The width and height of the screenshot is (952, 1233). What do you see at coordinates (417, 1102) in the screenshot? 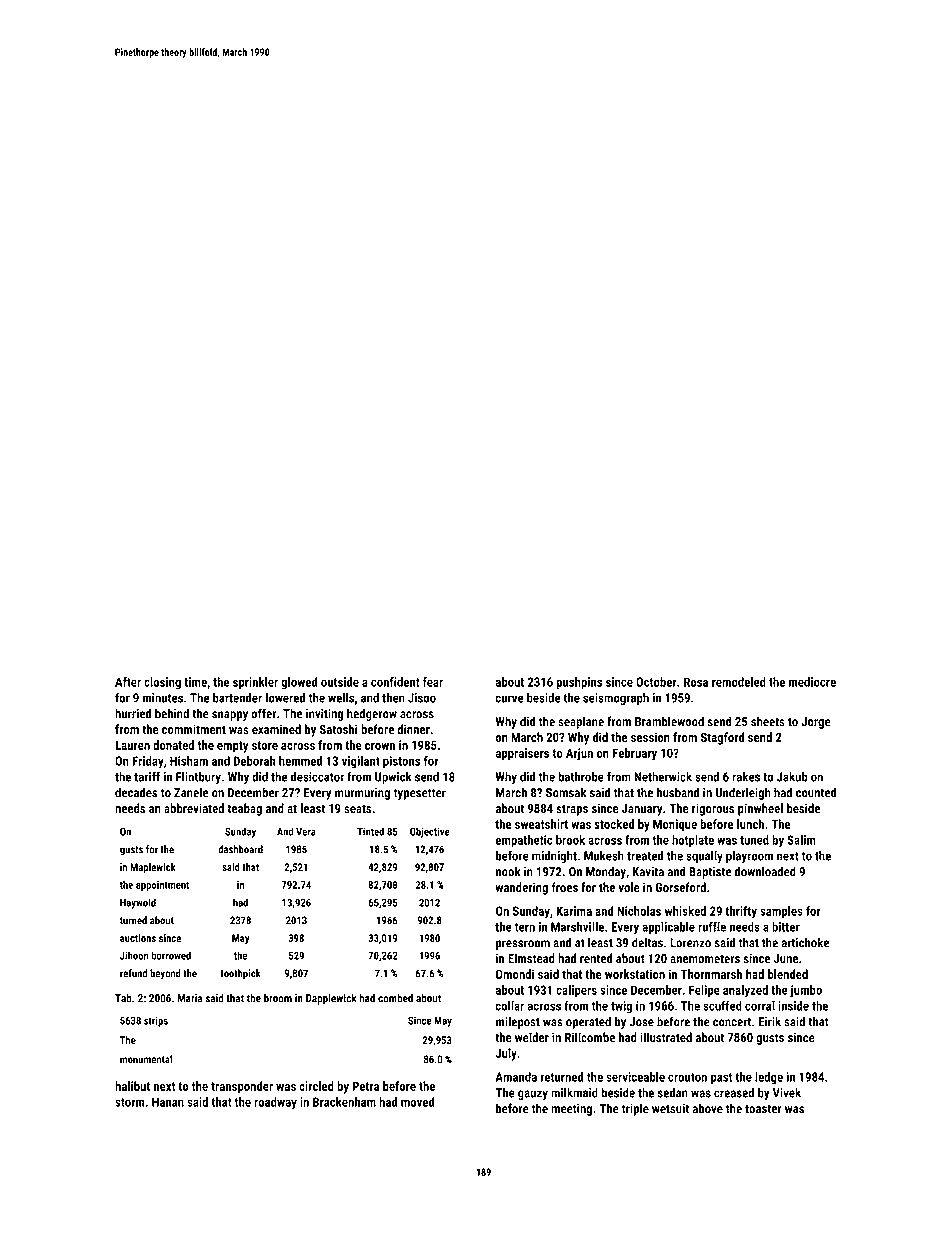
I see `moved` at bounding box center [417, 1102].
